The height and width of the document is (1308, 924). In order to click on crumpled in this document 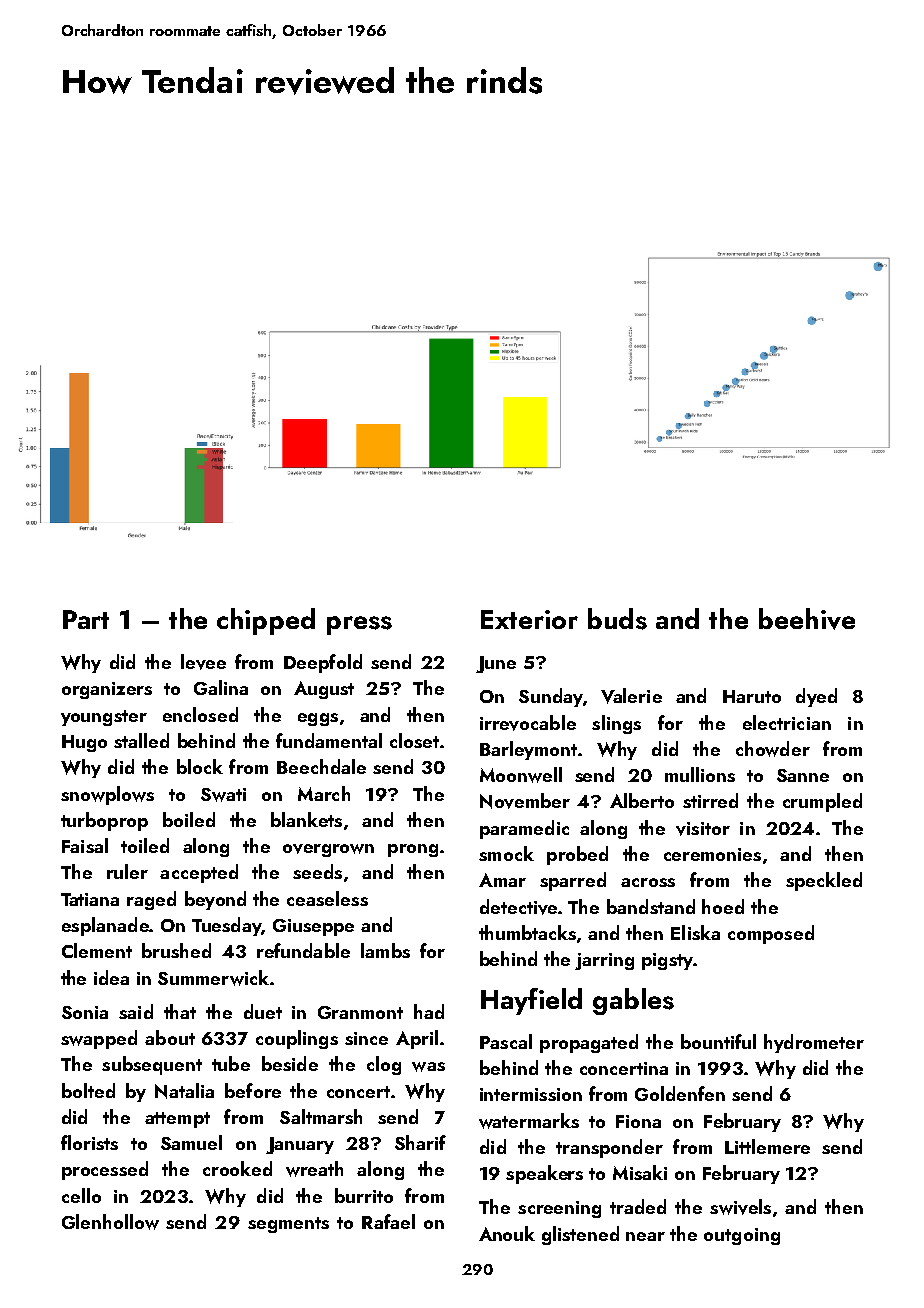, I will do `click(822, 802)`.
